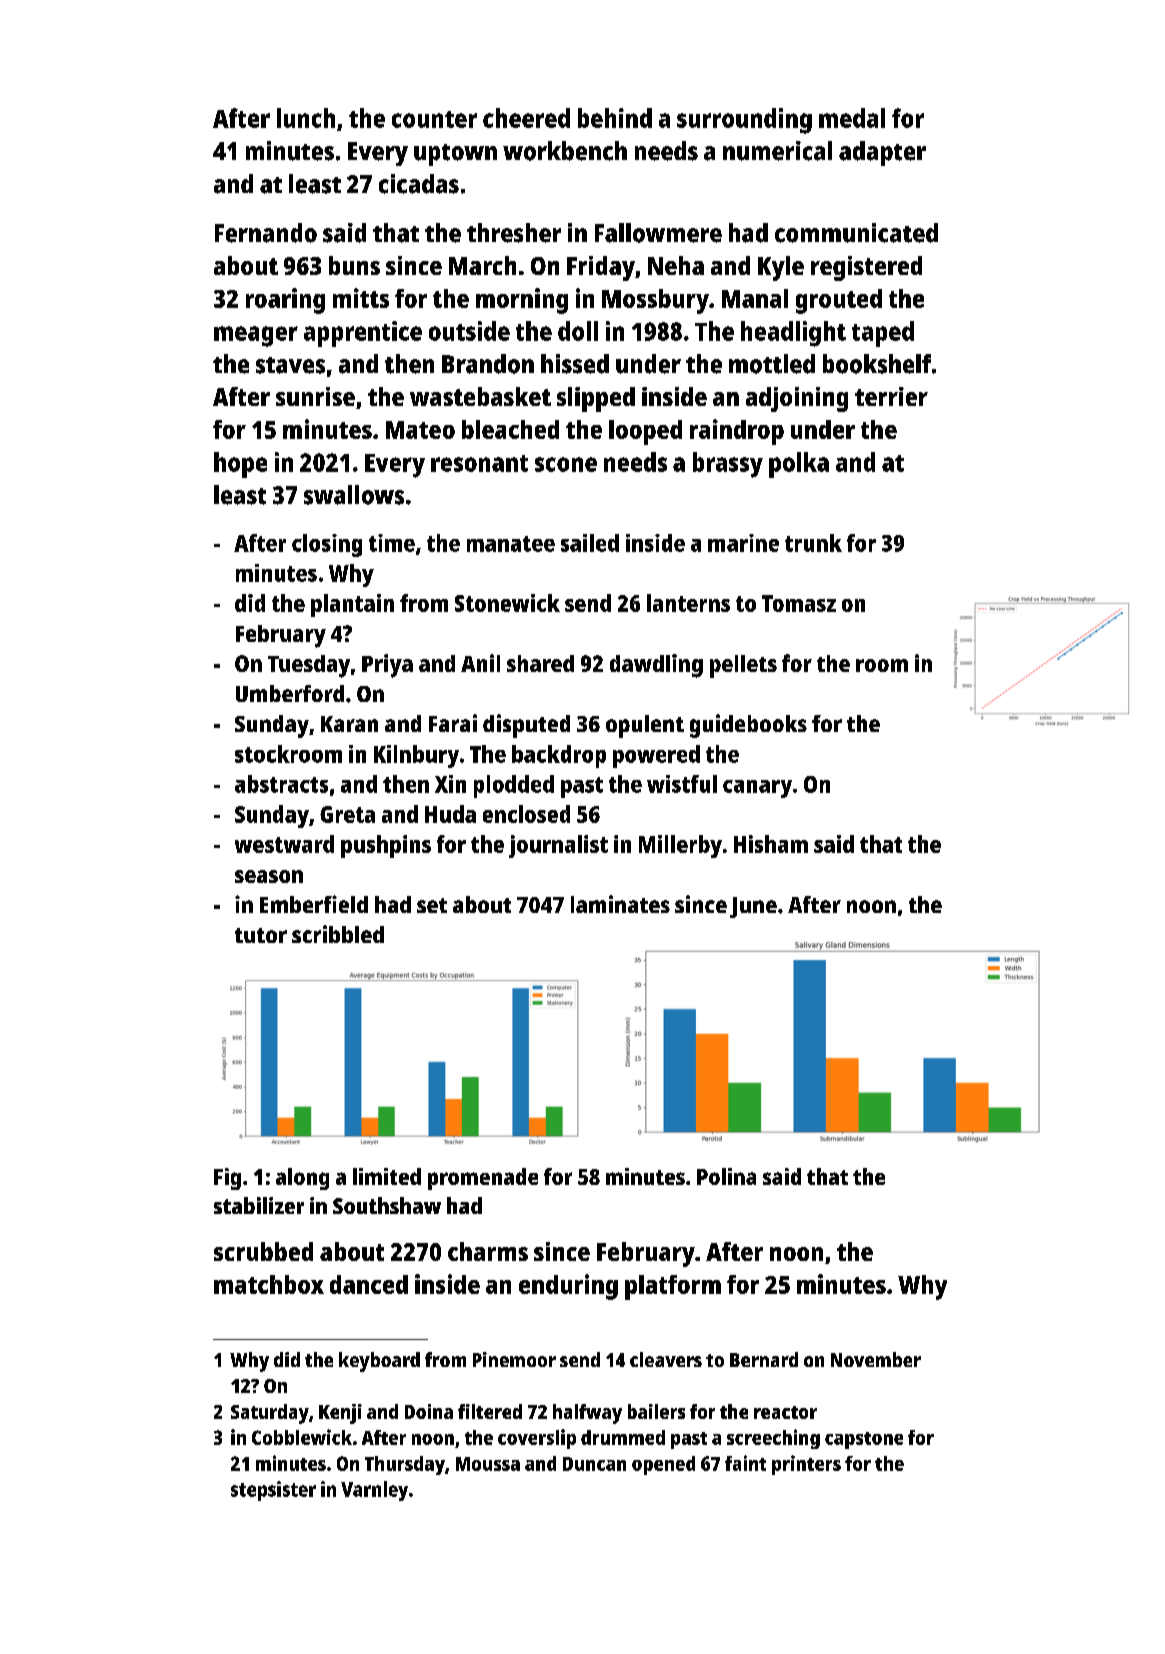 This page has height=1654, width=1165. What do you see at coordinates (514, 786) in the page?
I see `plodded` at bounding box center [514, 786].
